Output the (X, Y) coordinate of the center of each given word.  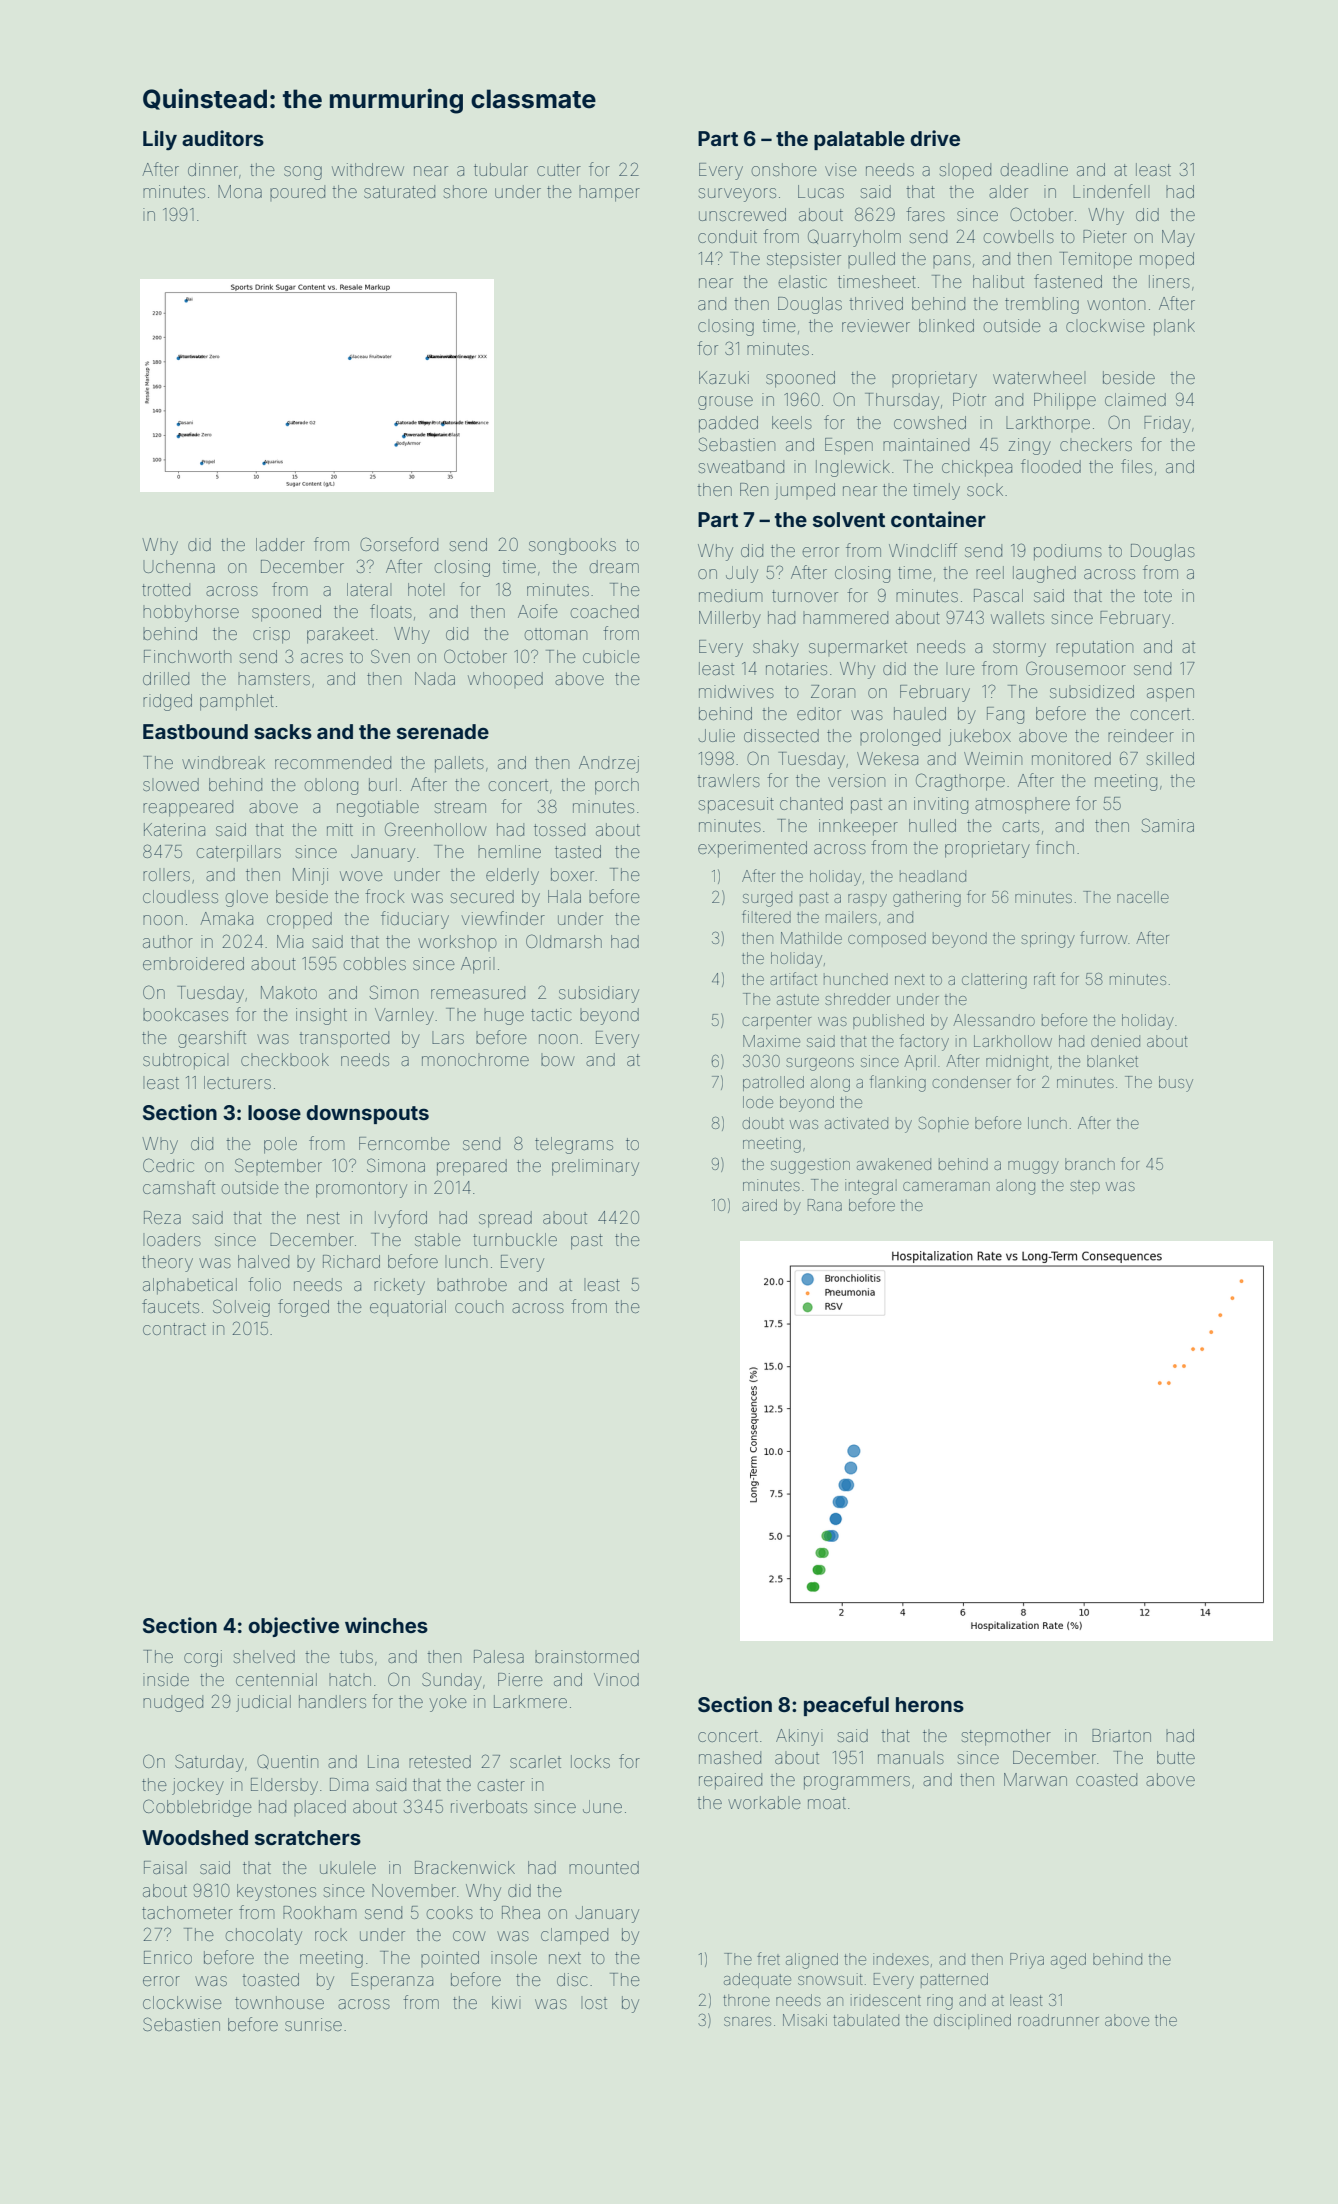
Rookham (319, 1912)
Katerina (174, 829)
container (938, 519)
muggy (1033, 1167)
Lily (160, 140)
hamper (609, 193)
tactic (551, 1014)
